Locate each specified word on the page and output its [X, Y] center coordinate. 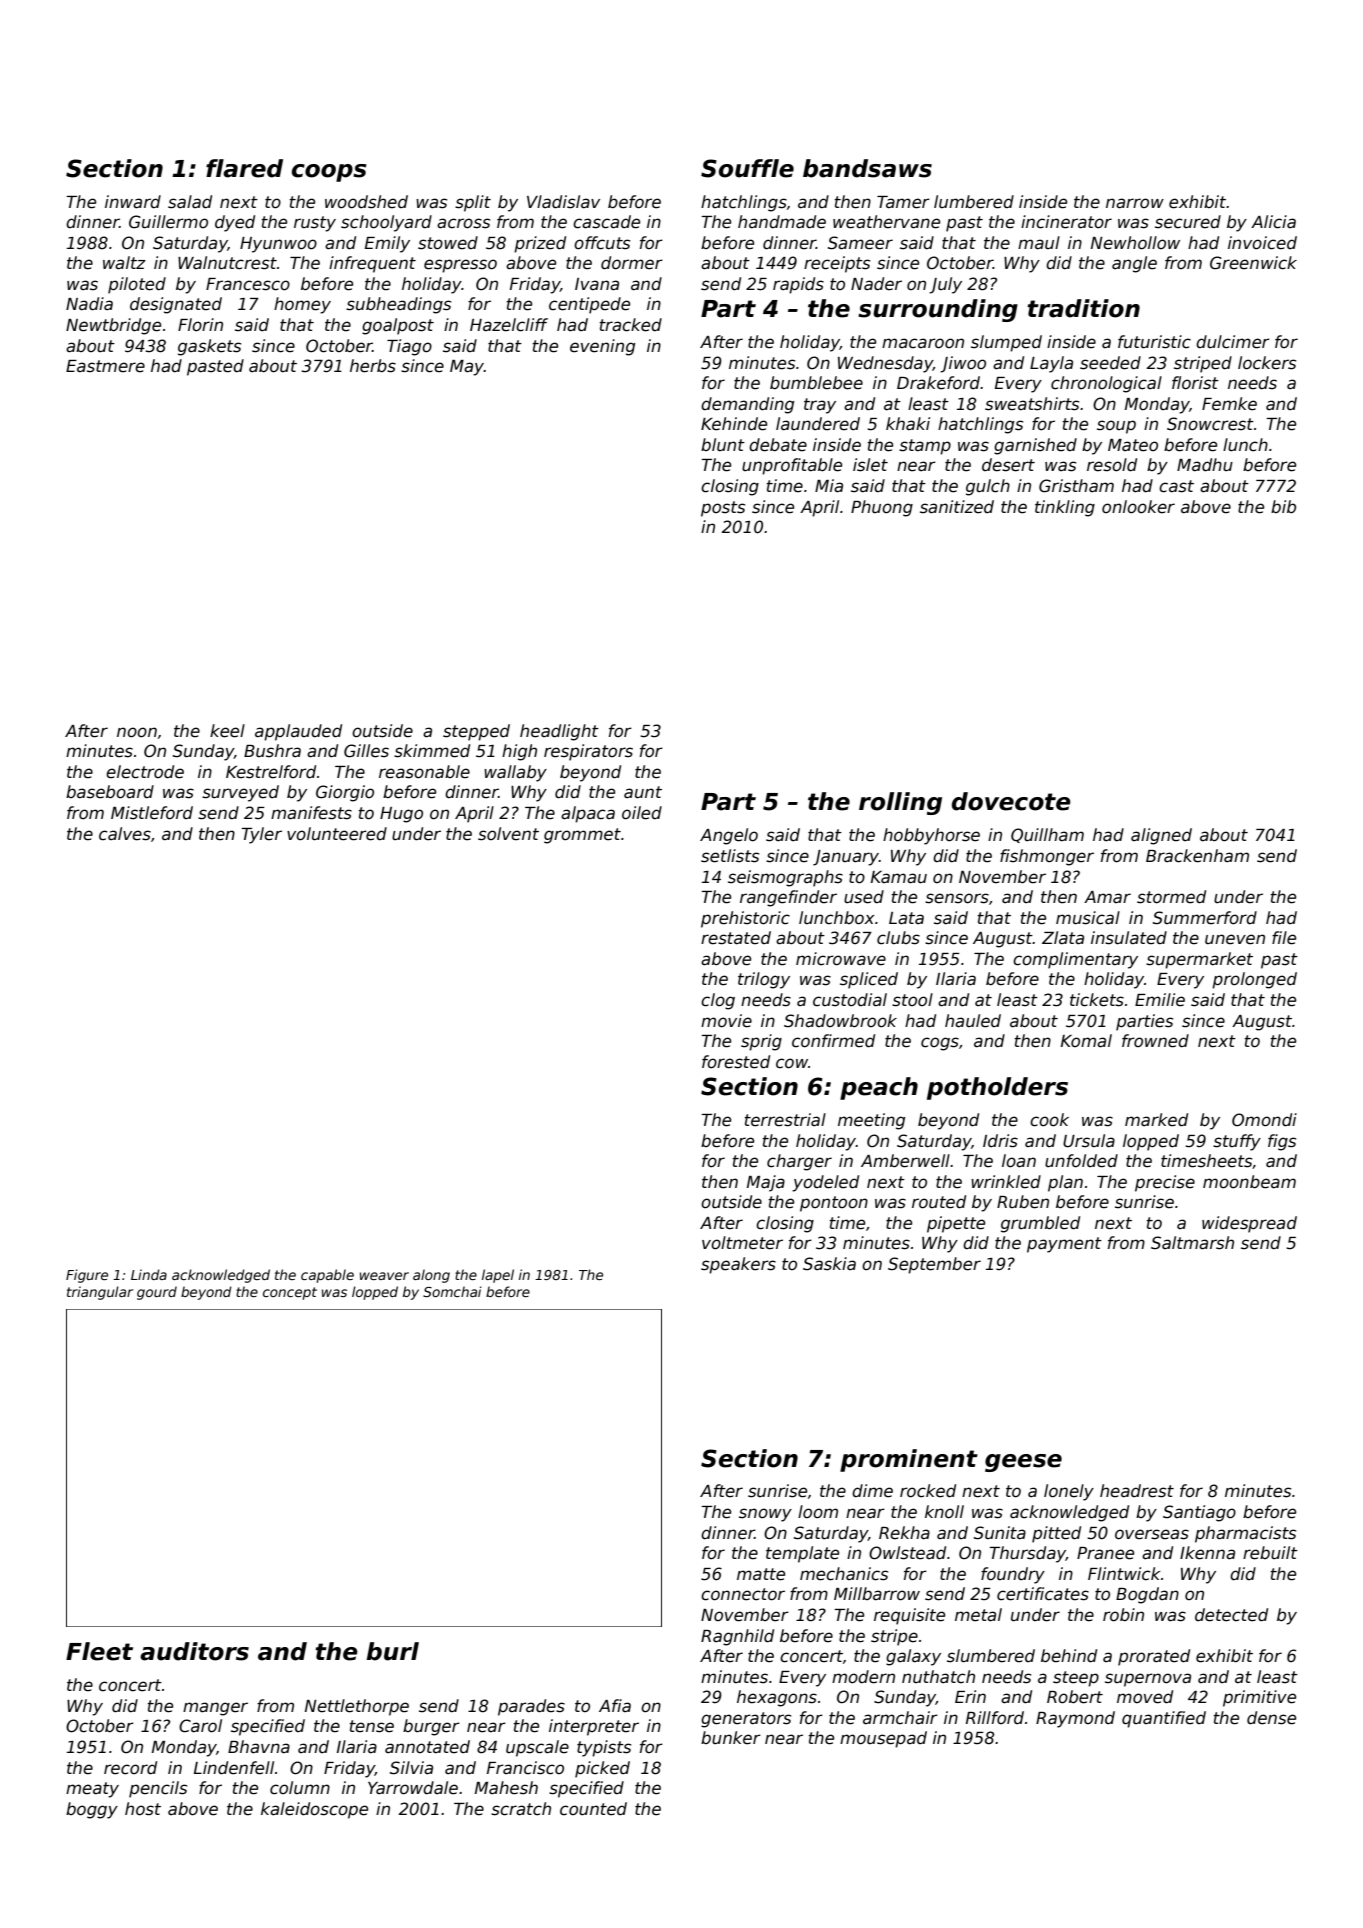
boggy [92, 1810]
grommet [582, 836]
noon [137, 732]
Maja [766, 1183]
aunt [643, 792]
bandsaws [867, 168]
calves [125, 834]
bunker [731, 1738]
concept [290, 1293]
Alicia [1273, 222]
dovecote [1011, 801]
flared [244, 168]
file [1284, 938]
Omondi [1264, 1120]
